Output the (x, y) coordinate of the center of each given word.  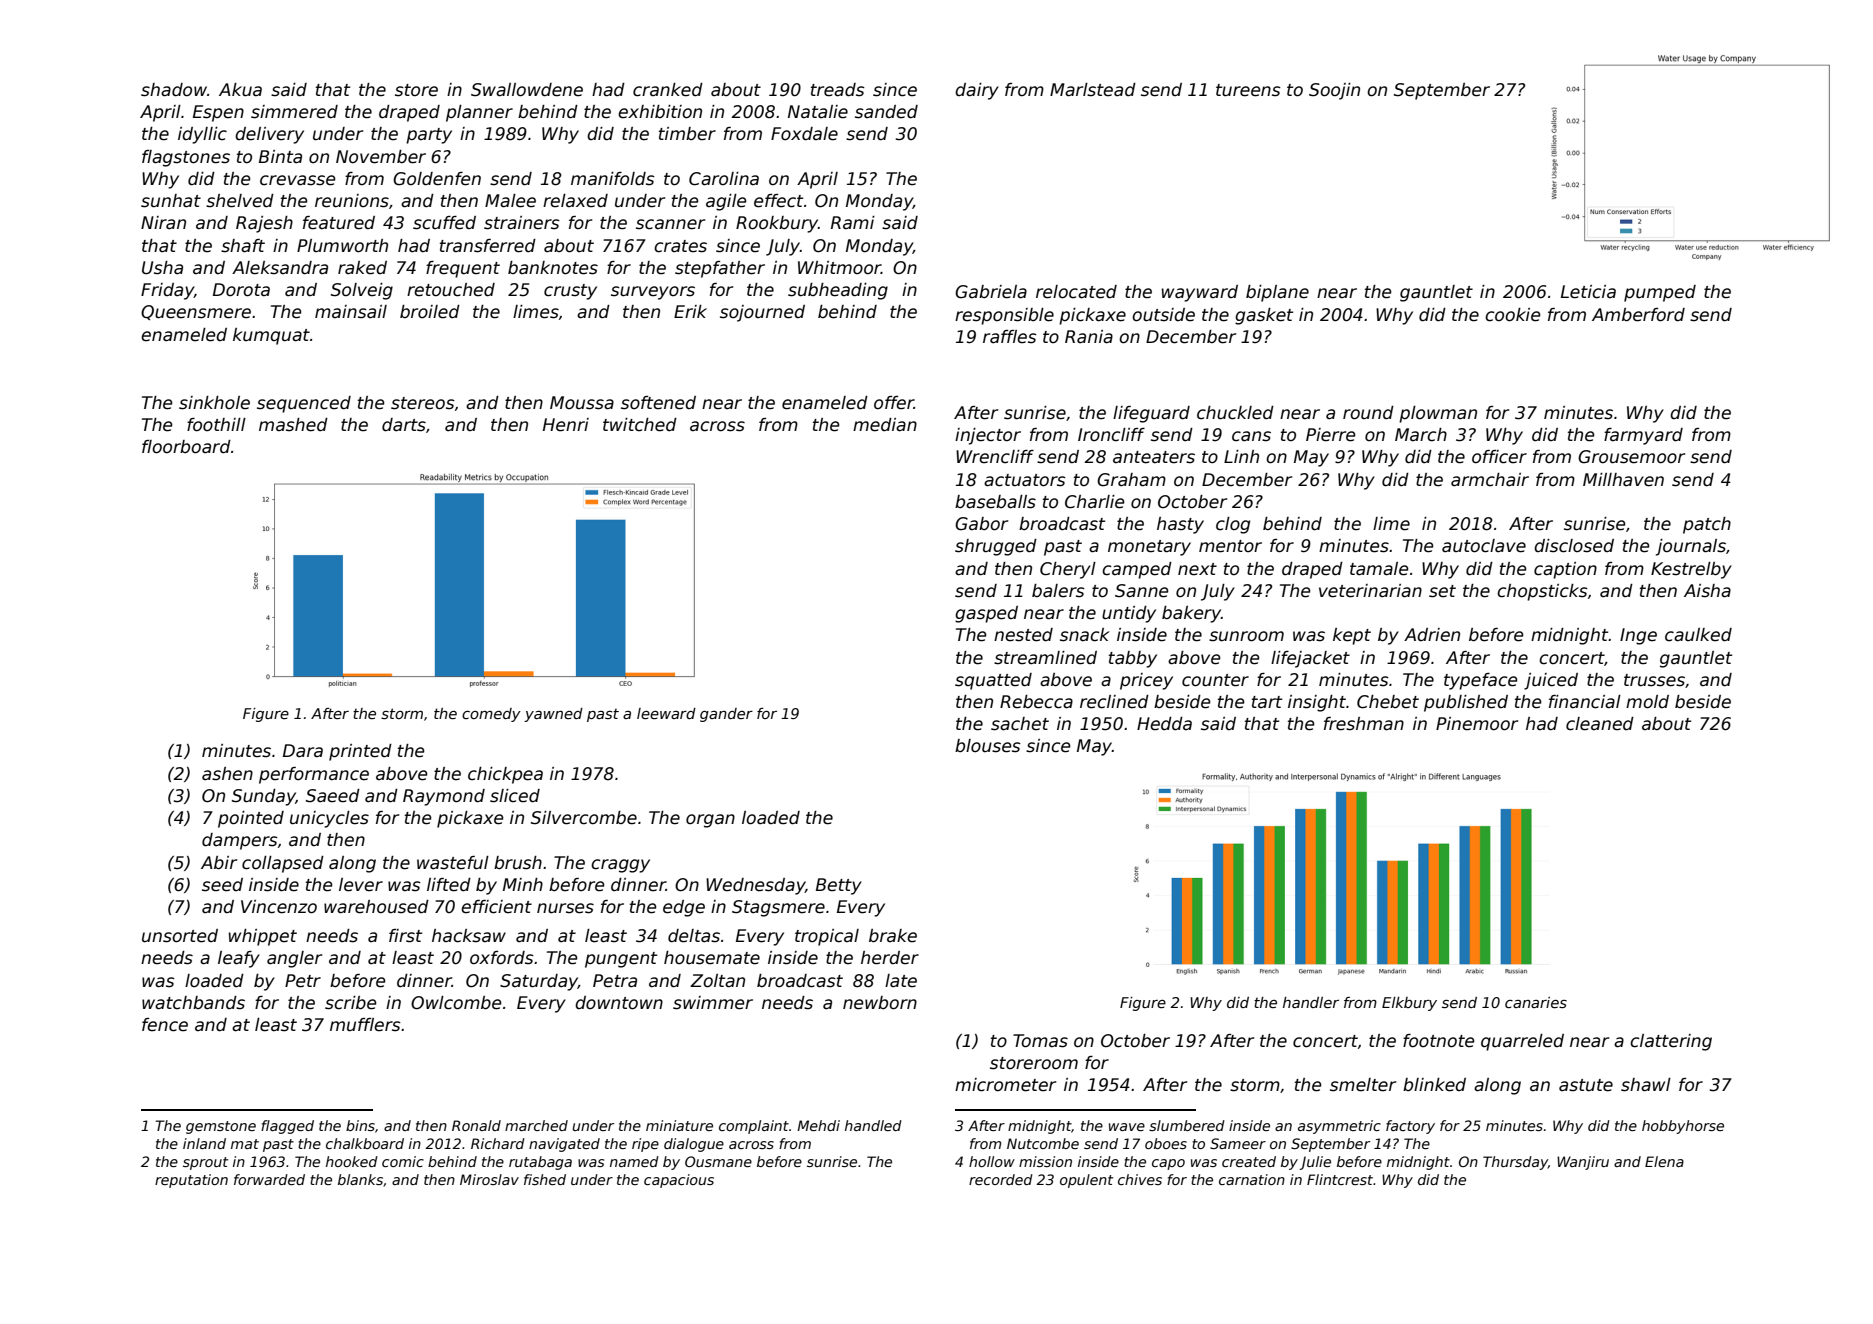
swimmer (713, 1003)
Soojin (1334, 91)
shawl (1646, 1085)
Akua (240, 90)
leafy (239, 959)
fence (165, 1025)
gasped (986, 614)
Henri (566, 425)
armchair (1490, 480)
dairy (977, 91)
